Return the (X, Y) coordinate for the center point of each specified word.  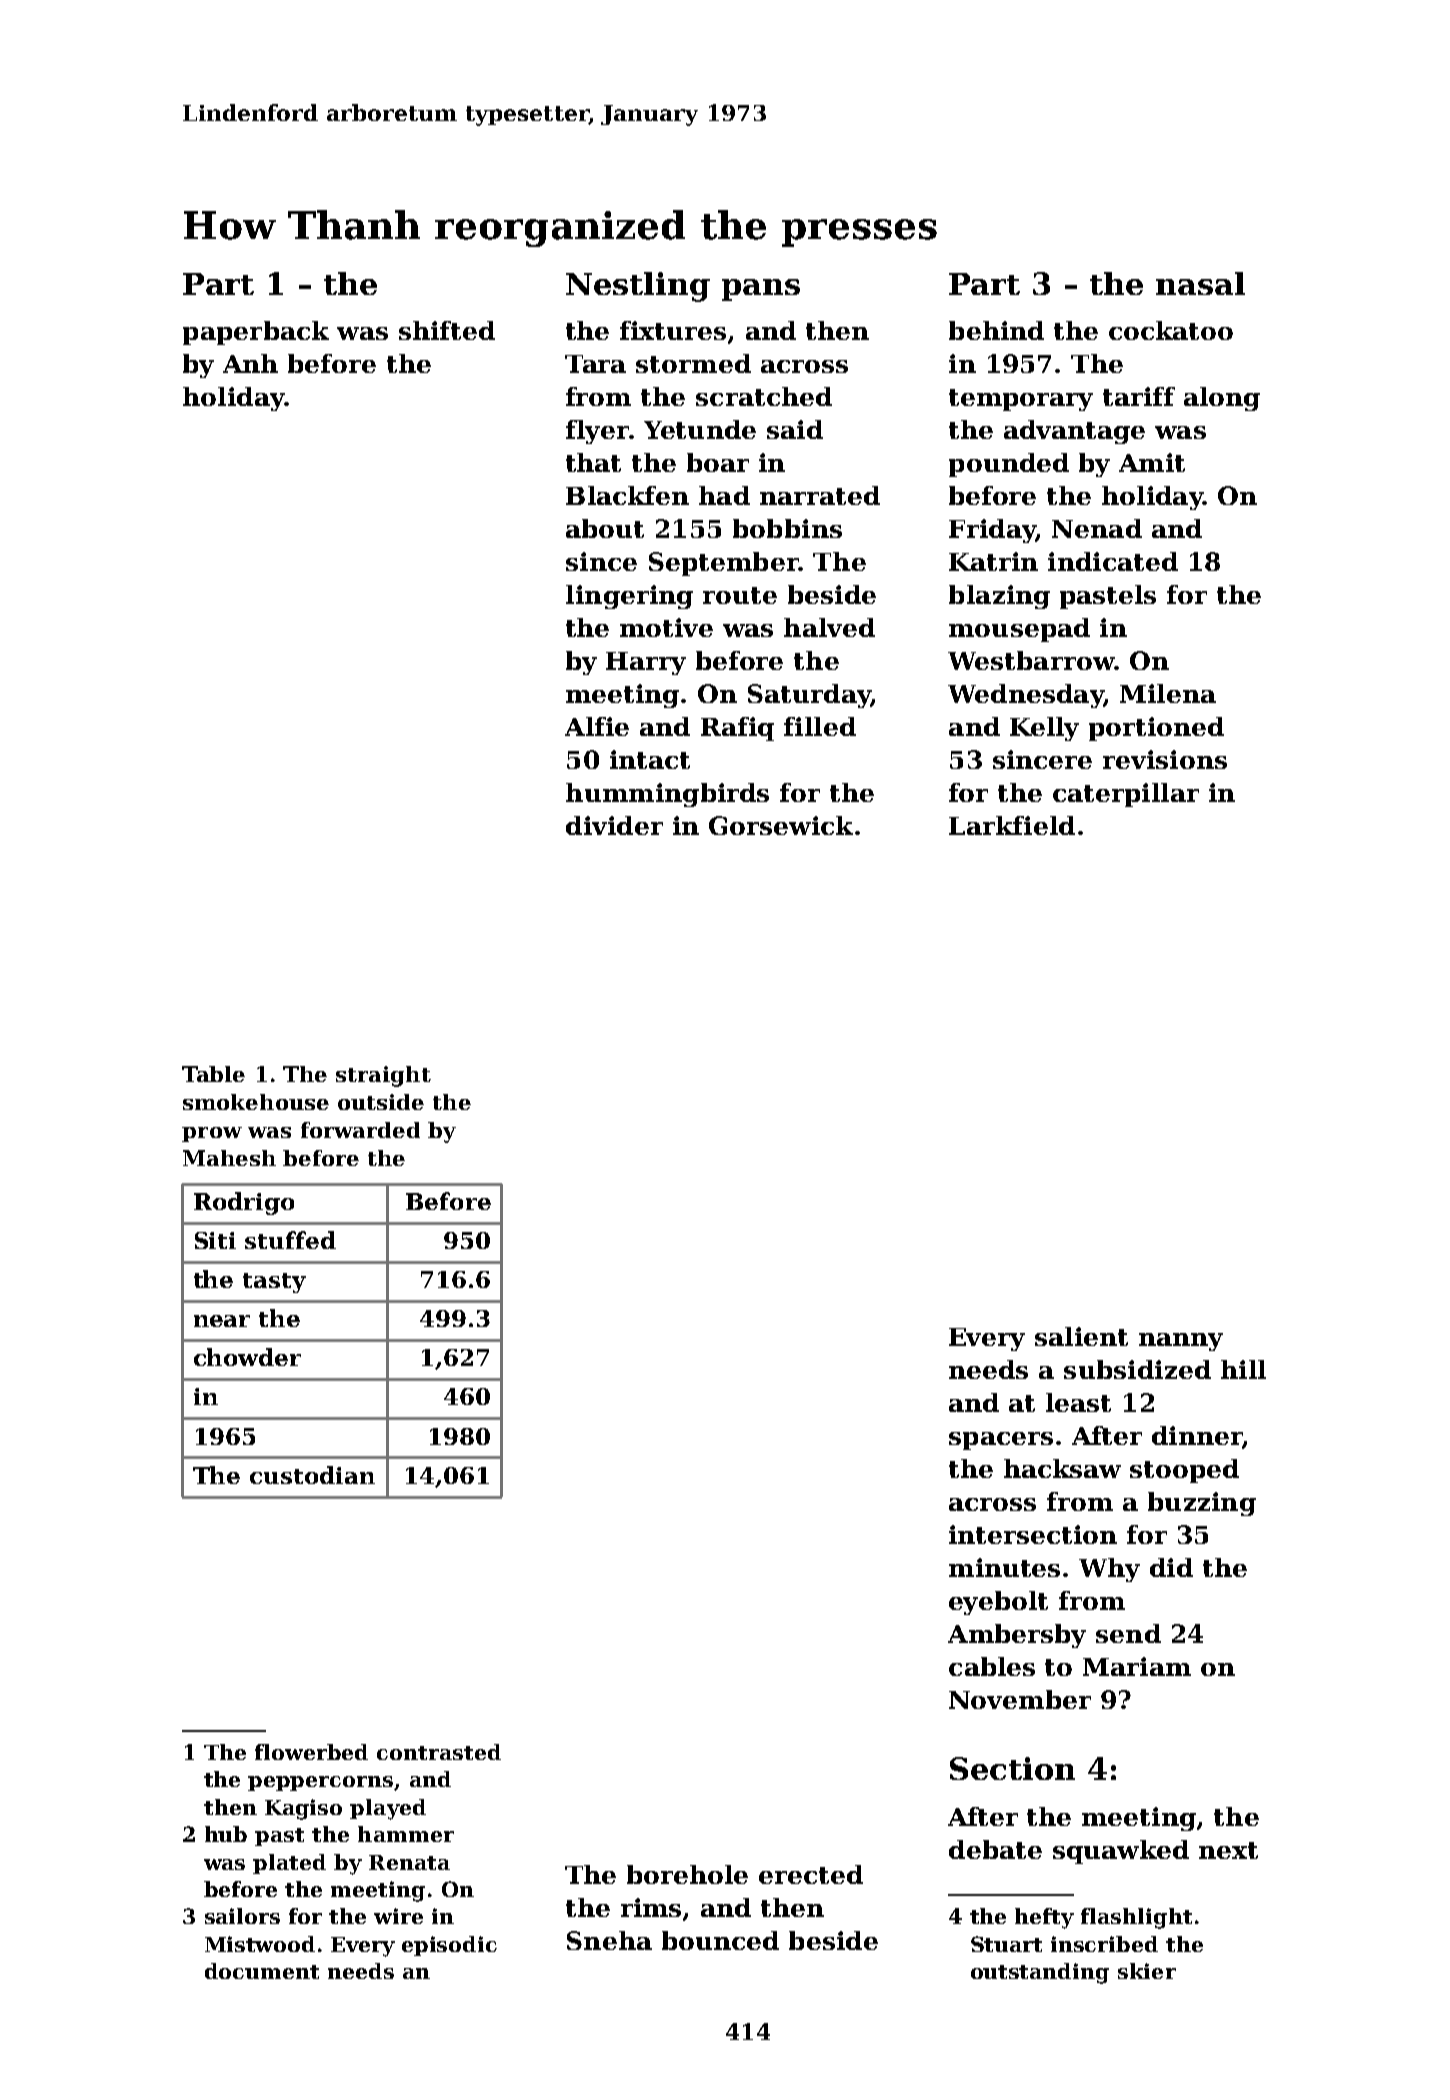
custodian (312, 1475)
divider (614, 825)
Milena (1168, 693)
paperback (256, 333)
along (1222, 399)
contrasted (439, 1752)
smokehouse (256, 1102)
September (724, 564)
